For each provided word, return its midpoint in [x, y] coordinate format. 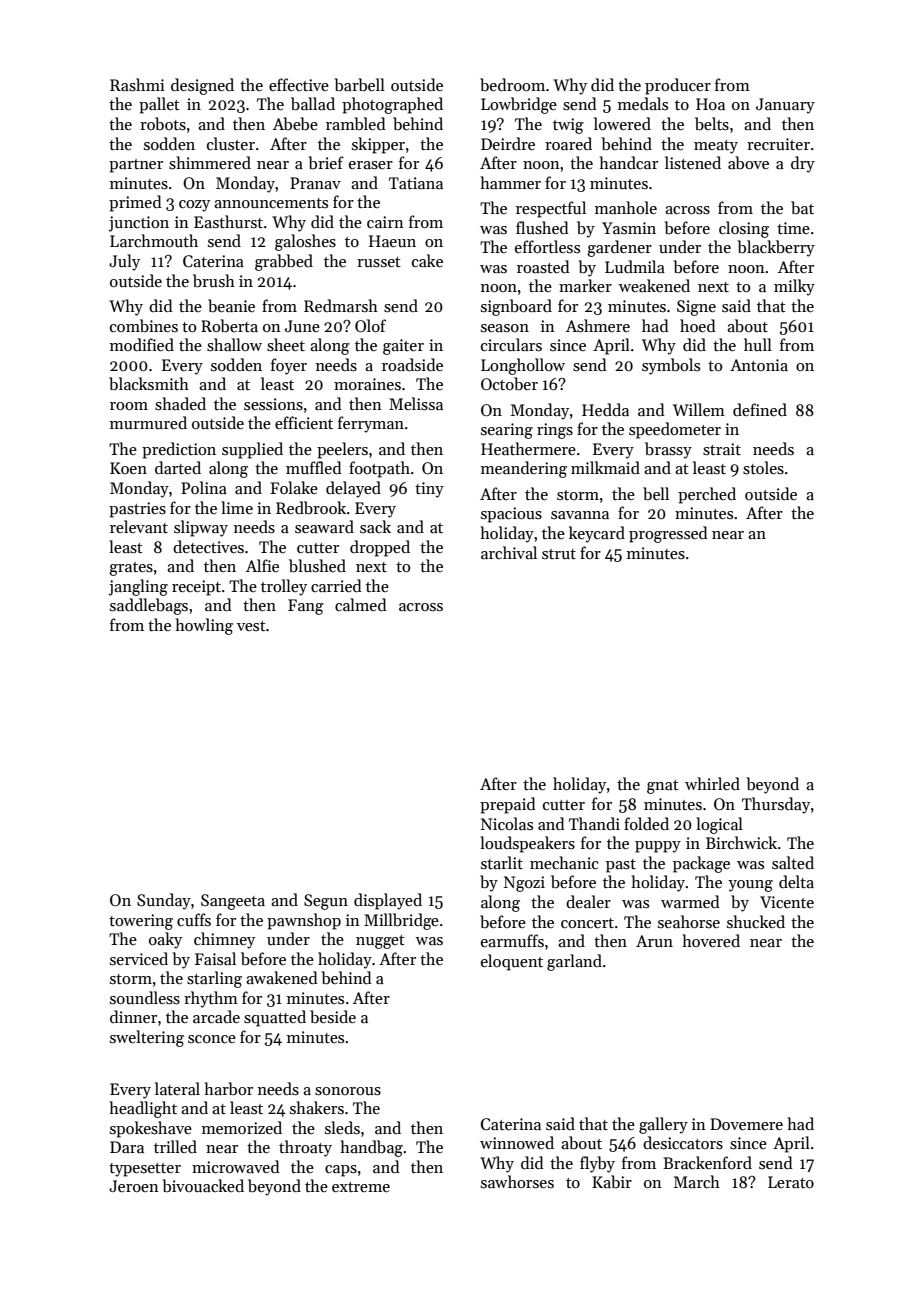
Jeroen [134, 1186]
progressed [668, 534]
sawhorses [517, 1181]
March [697, 1181]
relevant [139, 526]
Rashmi [137, 85]
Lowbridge [519, 105]
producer [678, 86]
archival [509, 552]
